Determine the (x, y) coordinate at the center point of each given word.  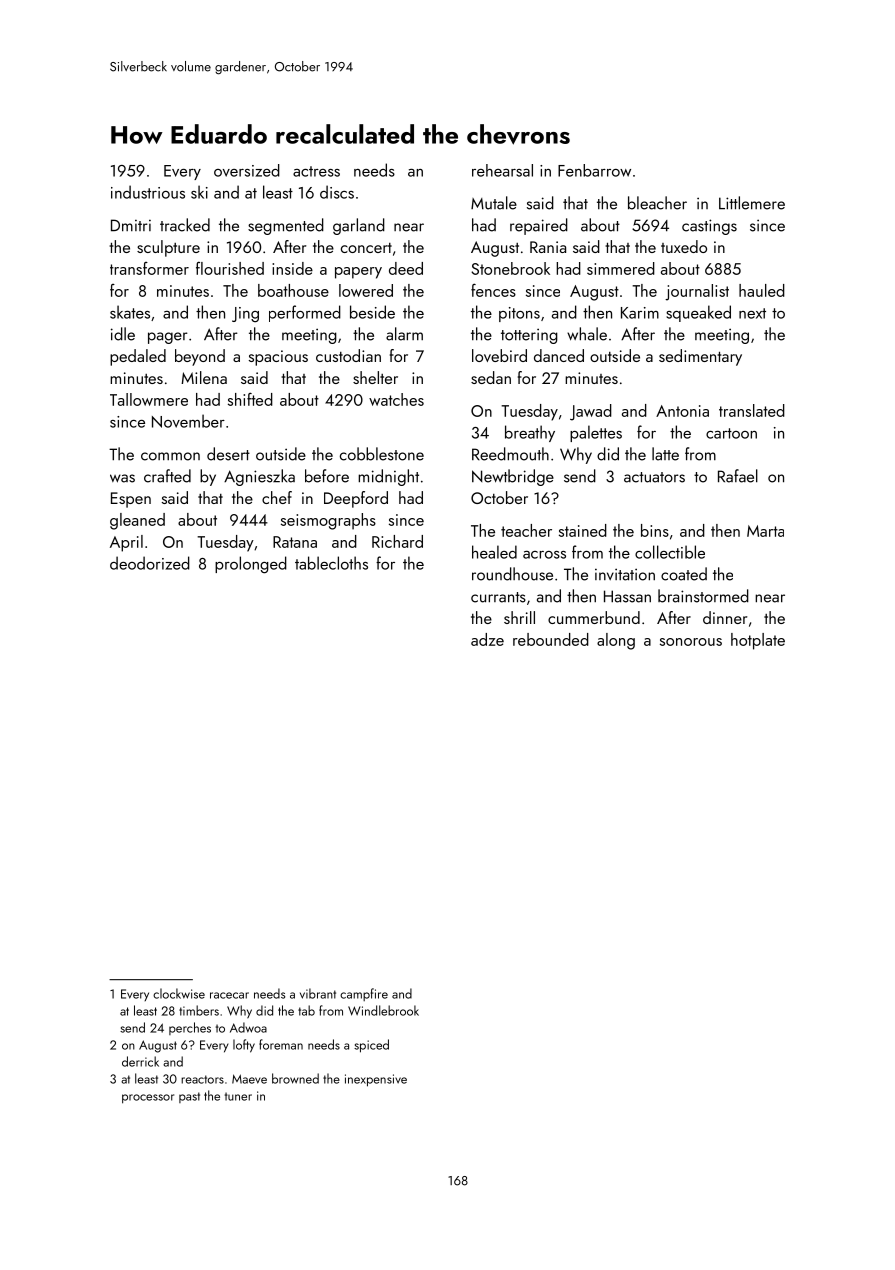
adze (487, 639)
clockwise (179, 993)
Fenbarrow (594, 170)
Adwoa (248, 1027)
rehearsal (502, 170)
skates (130, 312)
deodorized (150, 563)
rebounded (551, 639)
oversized (247, 170)
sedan (491, 377)
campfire (364, 994)
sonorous (691, 642)
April (126, 543)
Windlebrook (383, 1010)
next (752, 313)
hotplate (758, 641)
